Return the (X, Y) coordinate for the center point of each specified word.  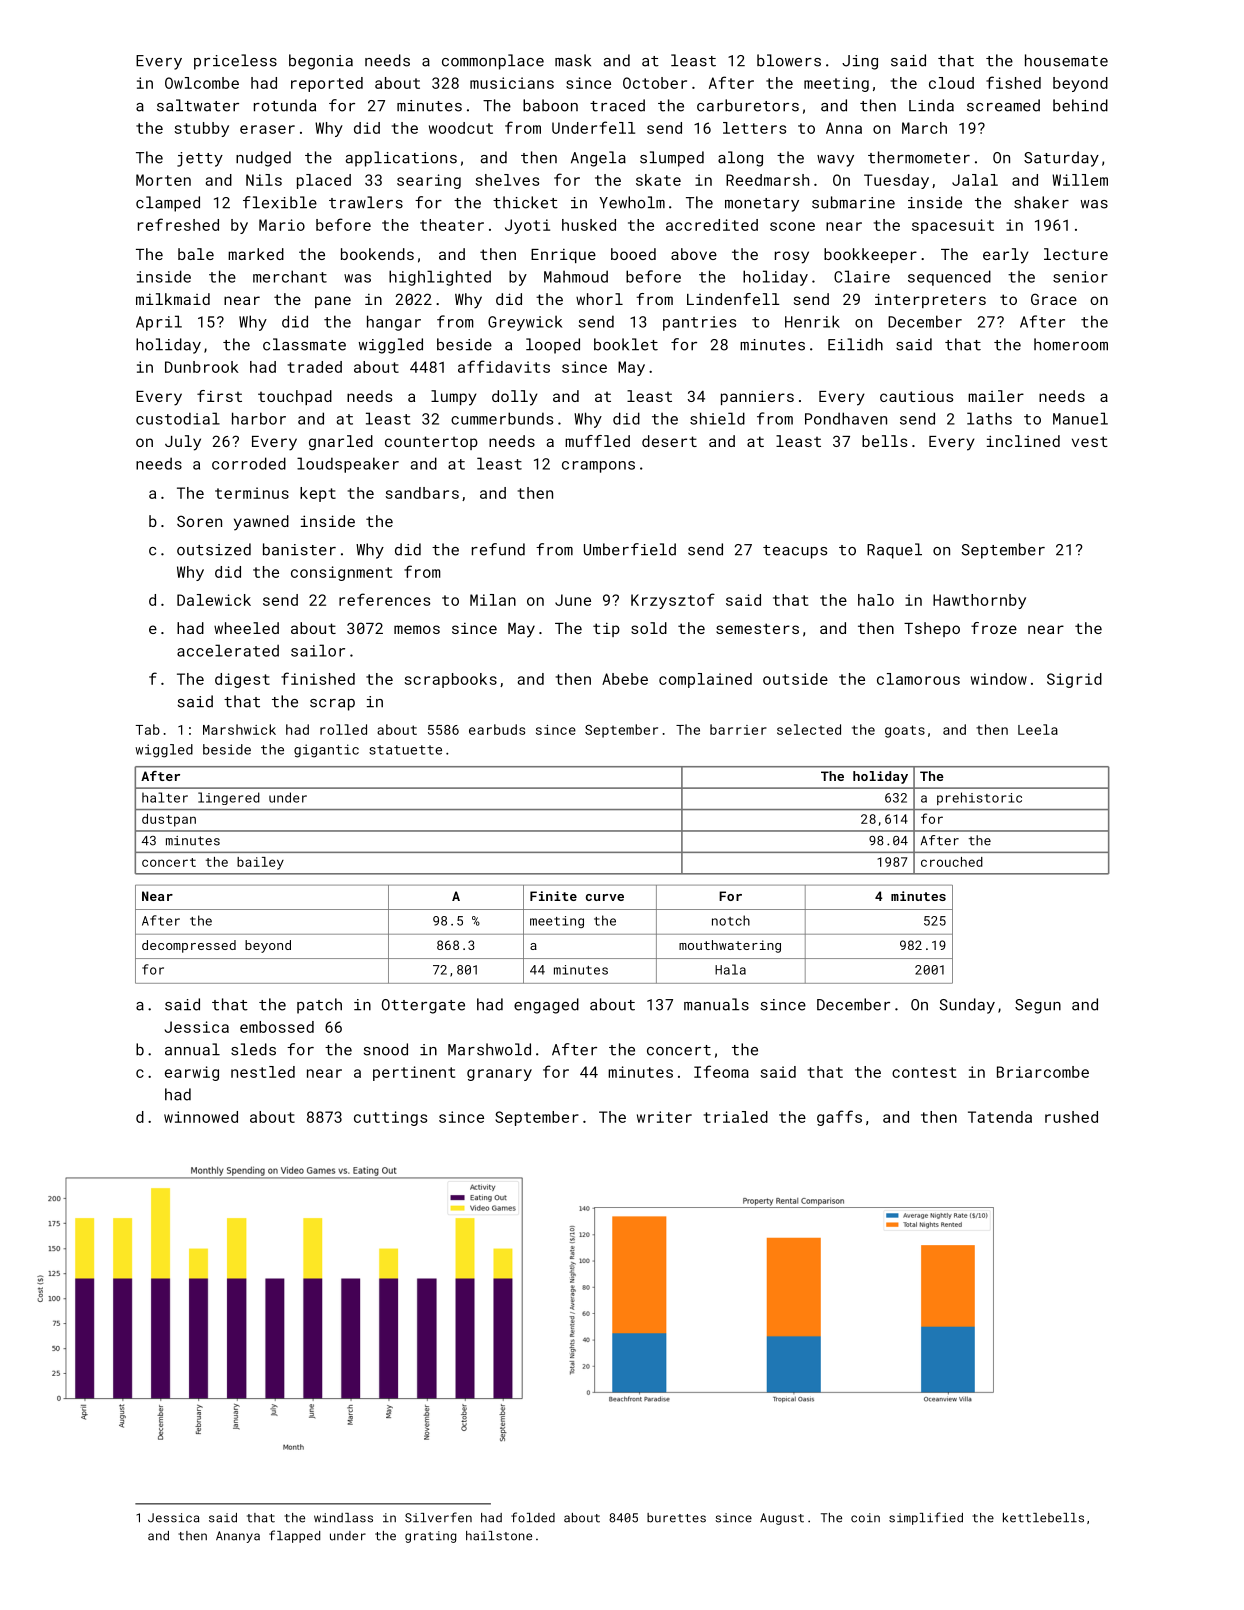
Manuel (1080, 418)
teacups (795, 552)
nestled (263, 1072)
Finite (553, 896)
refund (498, 549)
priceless (235, 62)
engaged (546, 1006)
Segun (1038, 1006)
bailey (260, 863)
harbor (259, 418)
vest (1090, 441)
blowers (789, 60)
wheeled (246, 628)
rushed (1071, 1117)
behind (1080, 105)
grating (430, 1537)
